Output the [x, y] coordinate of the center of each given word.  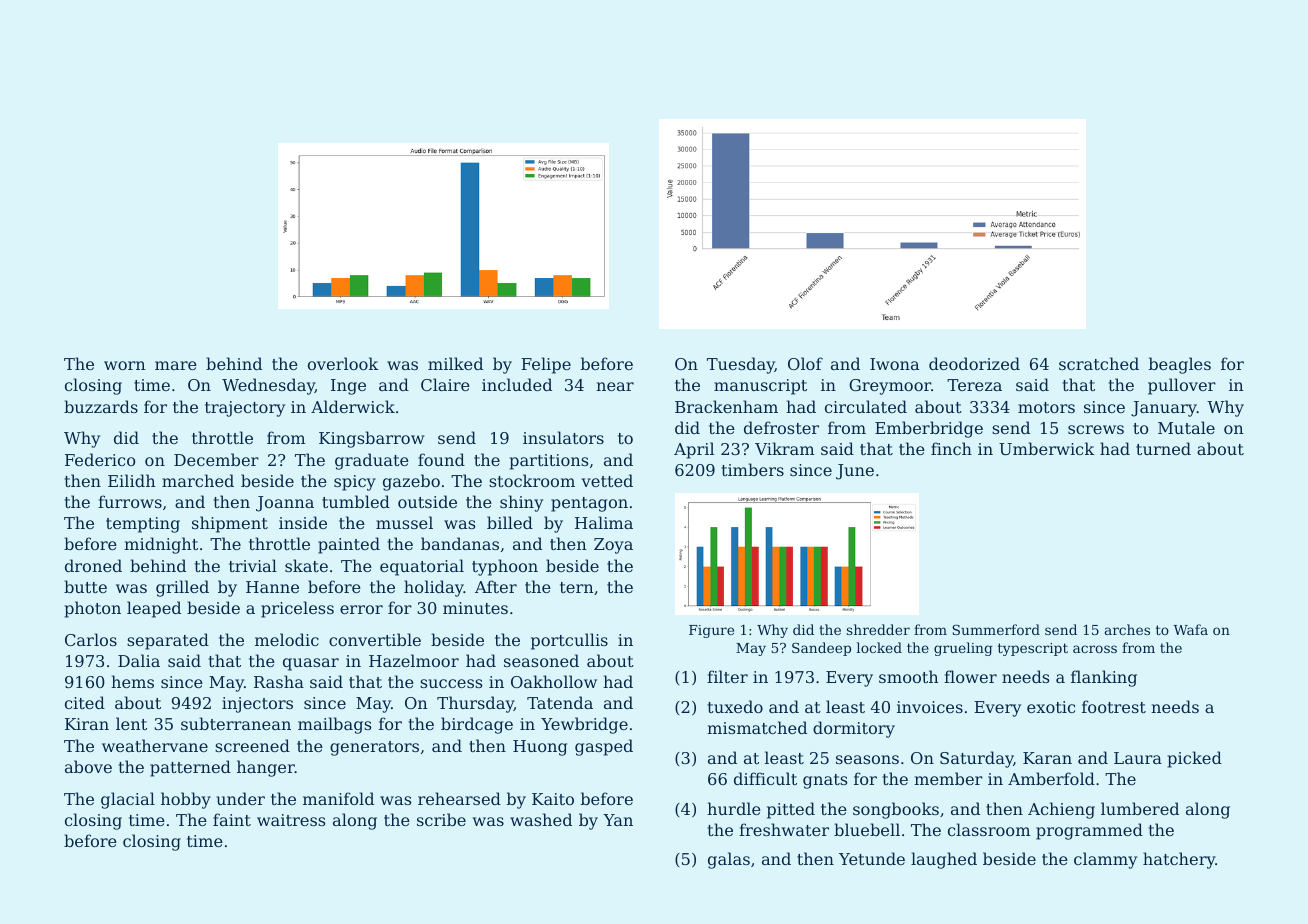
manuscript [760, 387]
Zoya [613, 546]
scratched [1099, 363]
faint [232, 819]
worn [125, 365]
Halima [604, 522]
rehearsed [459, 798]
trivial [253, 565]
